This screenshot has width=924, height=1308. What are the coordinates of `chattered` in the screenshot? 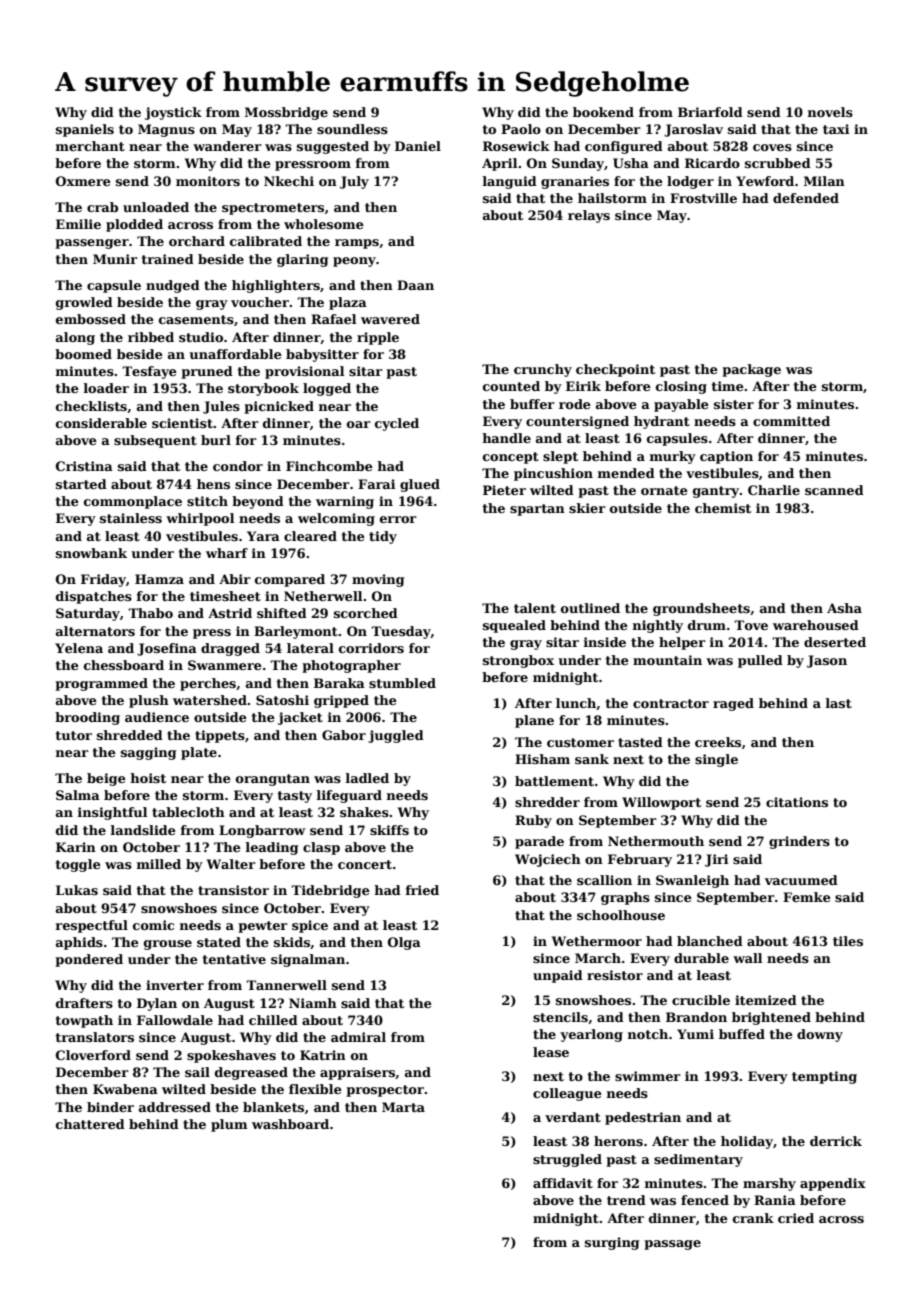 It's located at (90, 1124).
